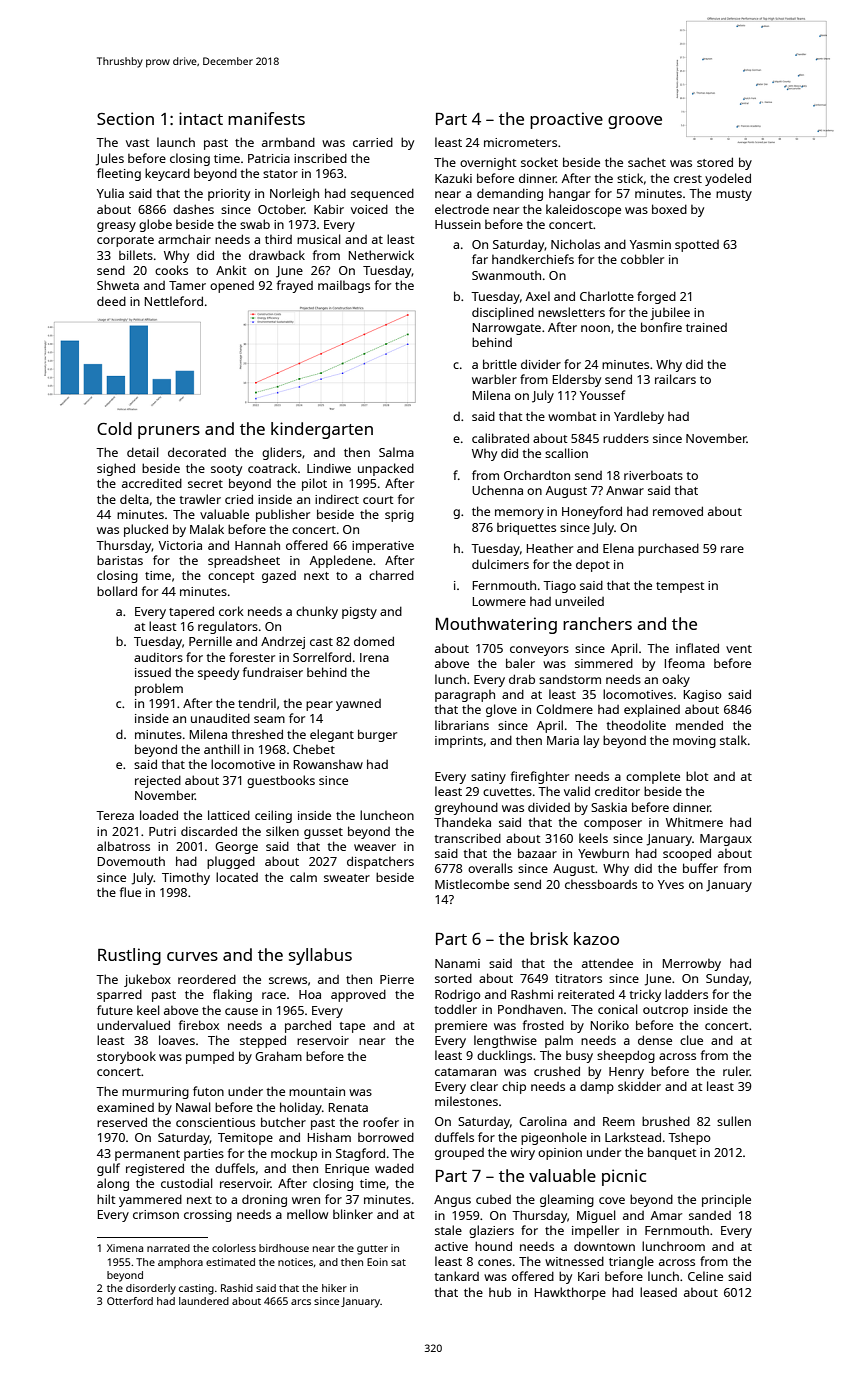 This screenshot has height=1400, width=849. What do you see at coordinates (266, 118) in the screenshot?
I see `manifests` at bounding box center [266, 118].
